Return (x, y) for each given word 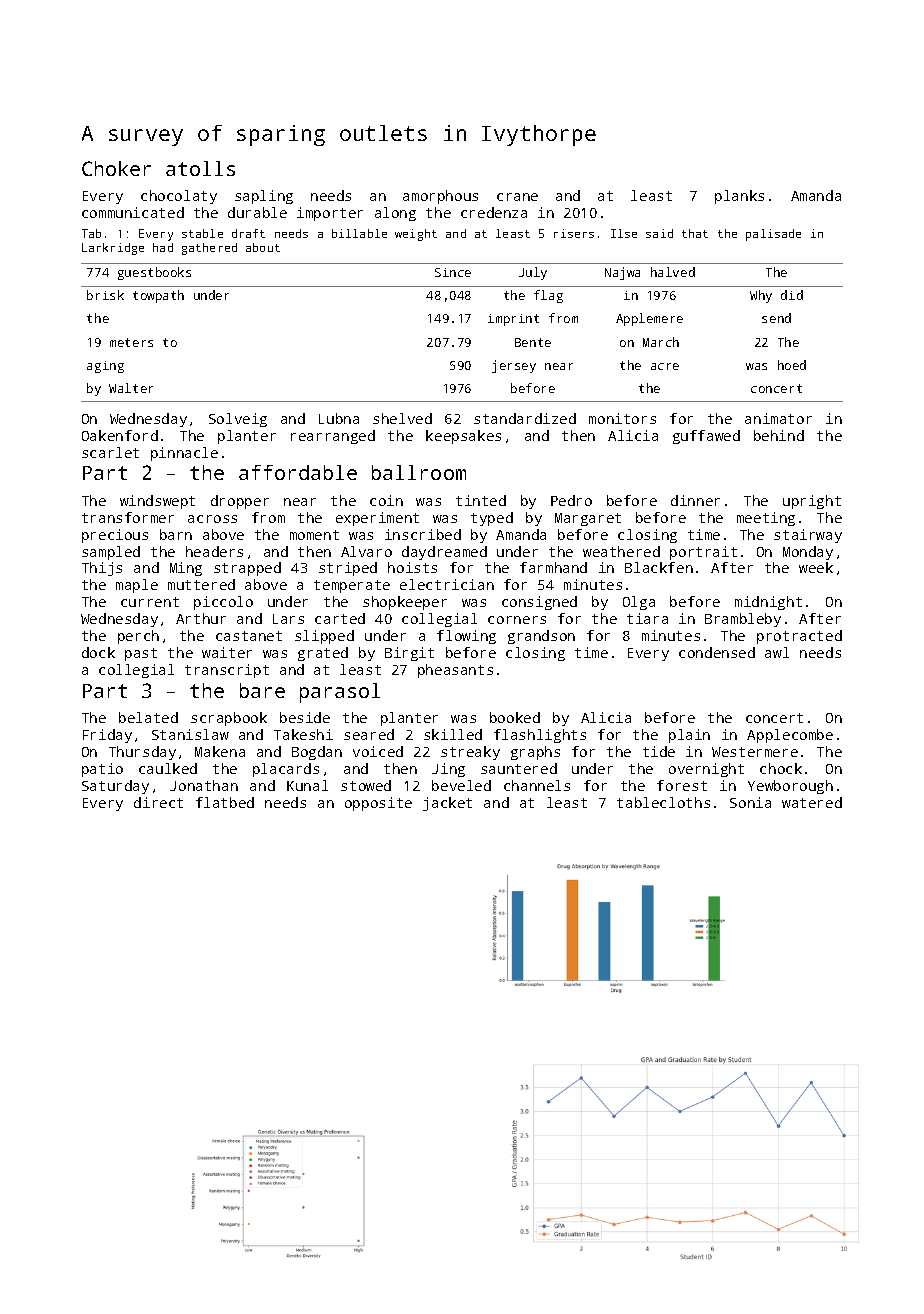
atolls (200, 168)
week (816, 567)
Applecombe (790, 736)
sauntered (519, 768)
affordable (298, 472)
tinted (481, 500)
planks (739, 197)
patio (102, 770)
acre (665, 366)
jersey (514, 366)
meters (131, 342)
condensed (717, 652)
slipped (324, 637)
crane (517, 197)
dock (98, 652)
